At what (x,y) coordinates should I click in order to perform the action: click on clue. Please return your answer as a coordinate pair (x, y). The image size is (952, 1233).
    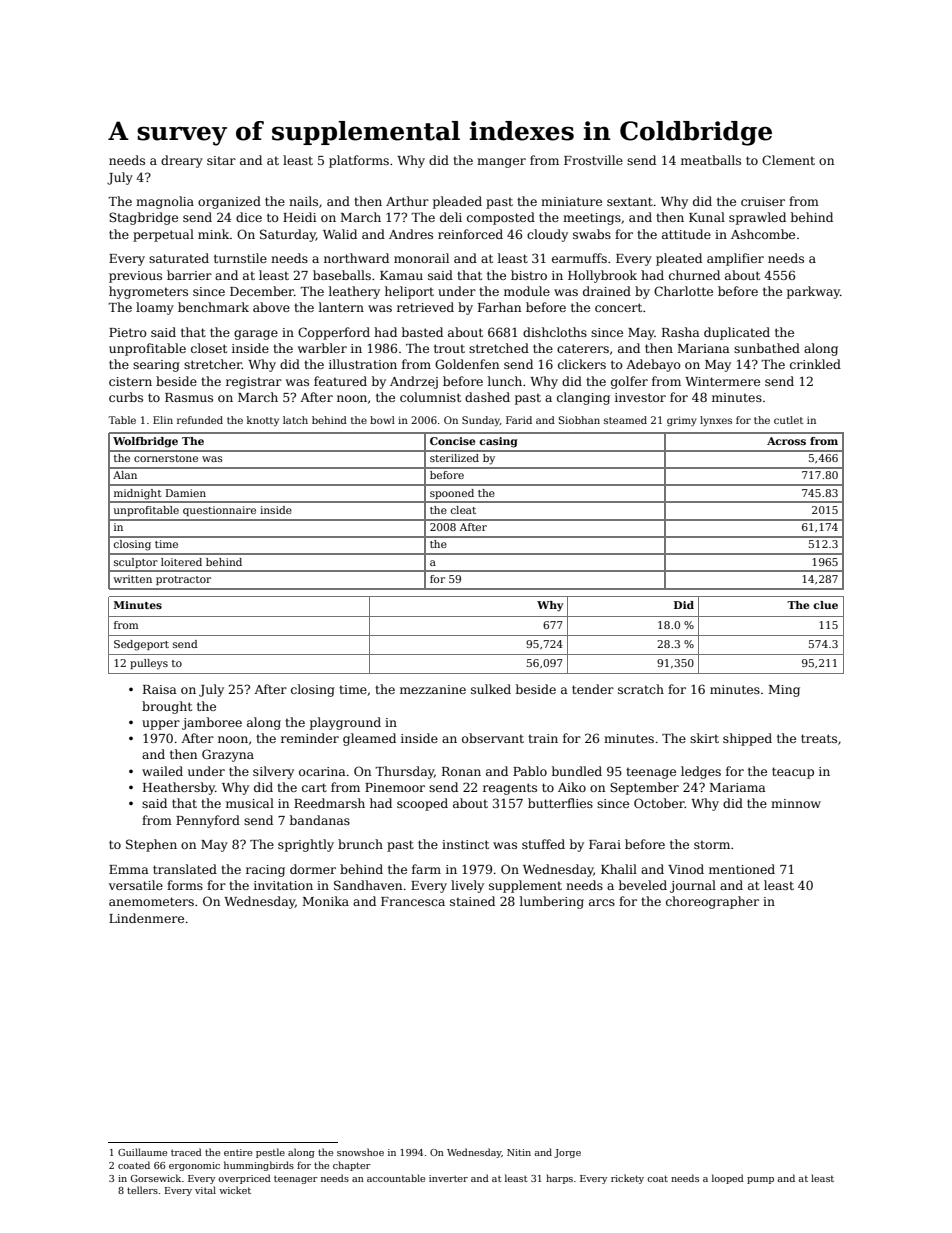
    Looking at the image, I should click on (825, 605).
